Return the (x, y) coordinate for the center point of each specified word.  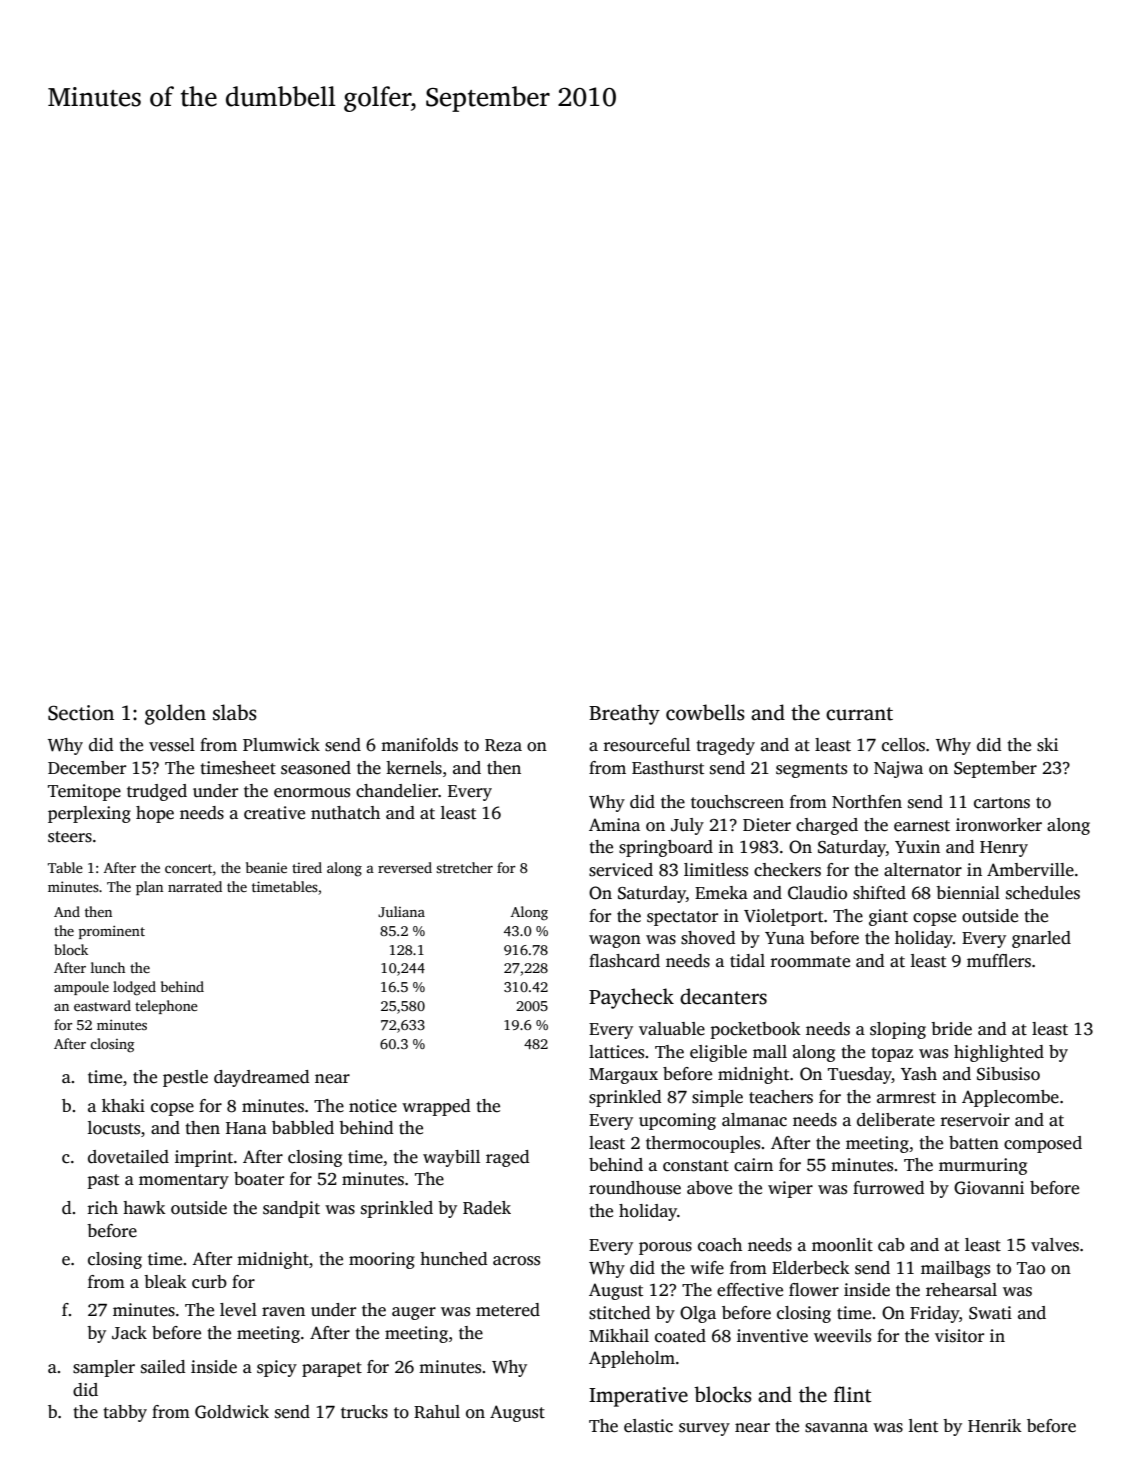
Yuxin (917, 847)
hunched (454, 1259)
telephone (166, 1007)
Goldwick (232, 1412)
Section (81, 713)
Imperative (638, 1397)
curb (209, 1282)
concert (188, 868)
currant (859, 714)
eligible (718, 1053)
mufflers (999, 961)
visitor (959, 1336)
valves (1055, 1245)
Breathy (624, 714)
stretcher (464, 867)
